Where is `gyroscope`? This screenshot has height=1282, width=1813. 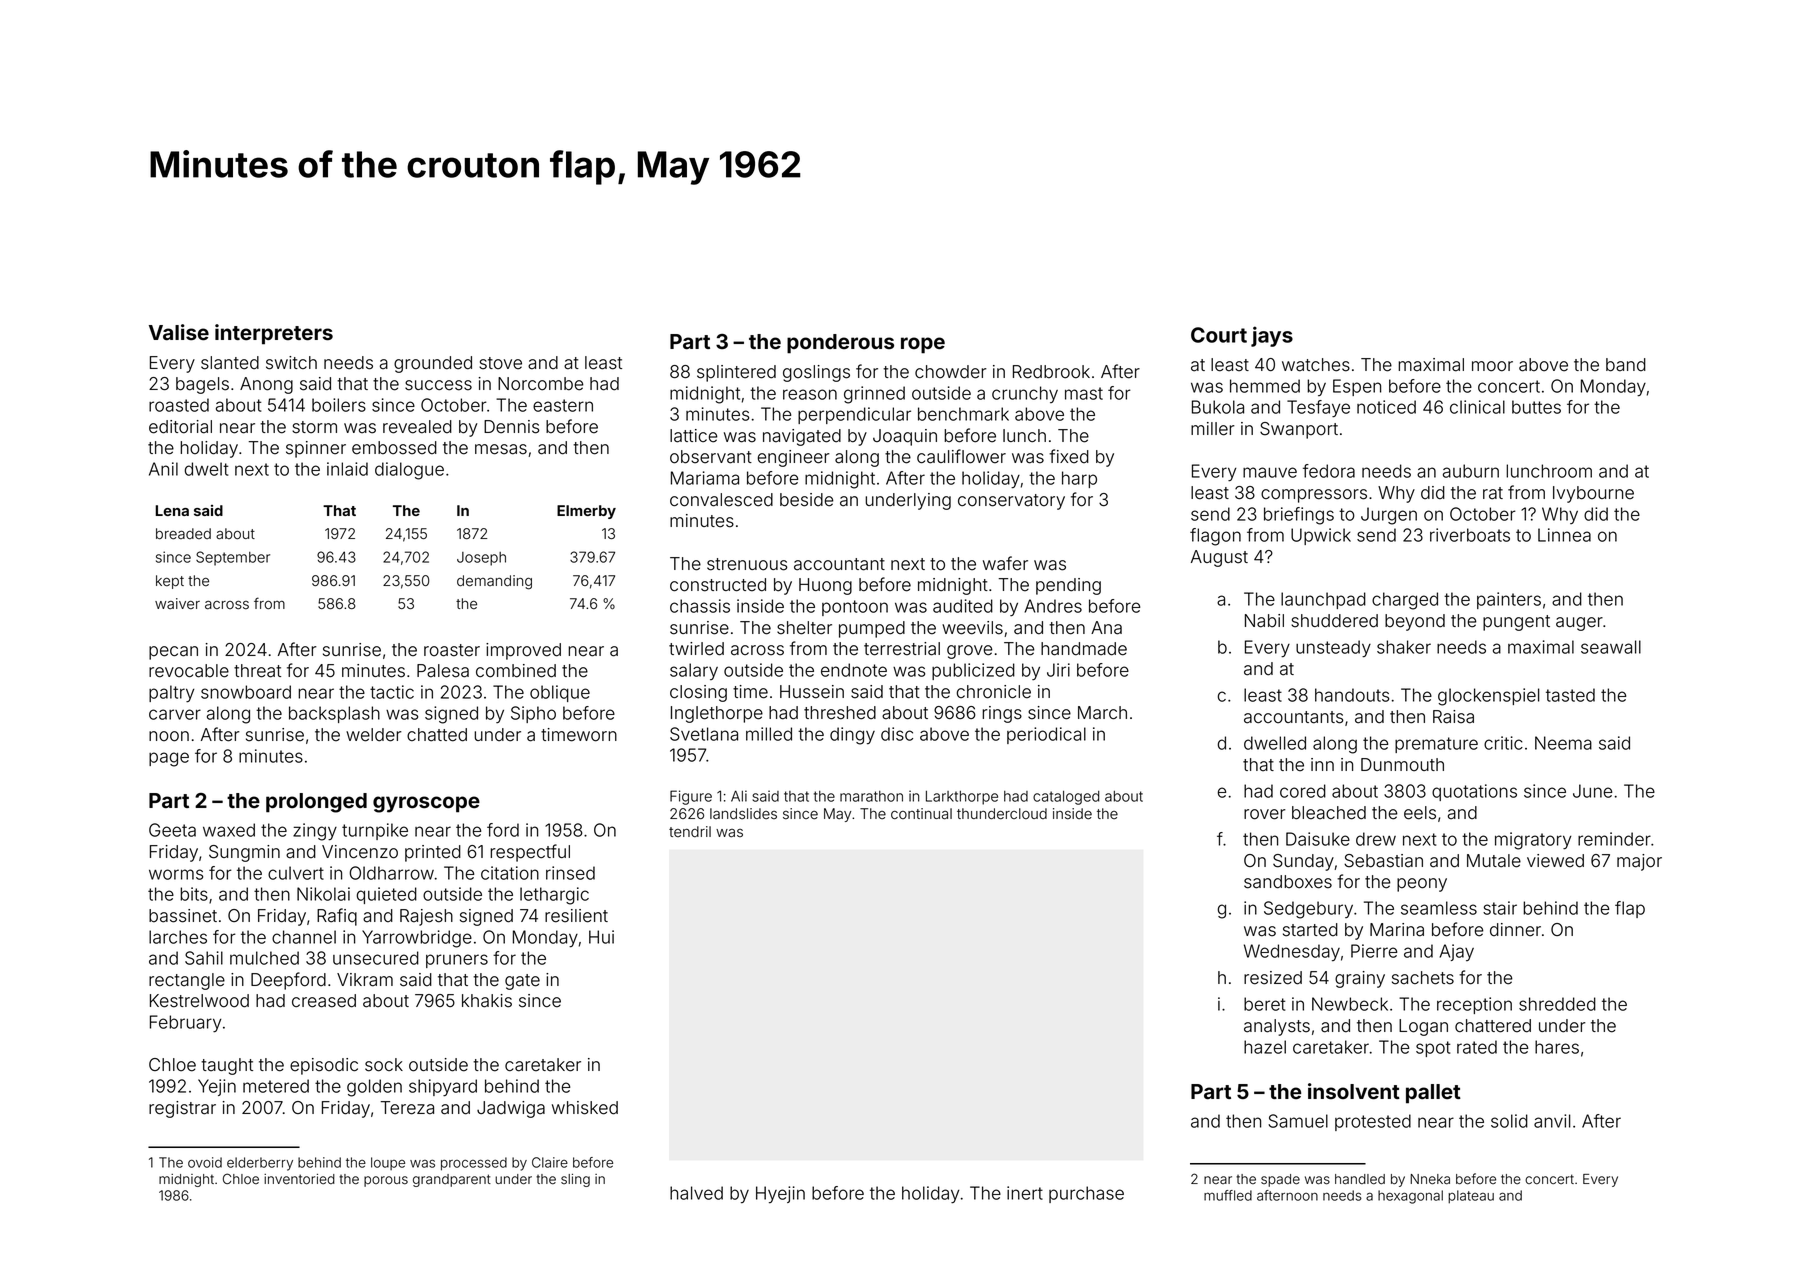
gyroscope is located at coordinates (426, 804).
